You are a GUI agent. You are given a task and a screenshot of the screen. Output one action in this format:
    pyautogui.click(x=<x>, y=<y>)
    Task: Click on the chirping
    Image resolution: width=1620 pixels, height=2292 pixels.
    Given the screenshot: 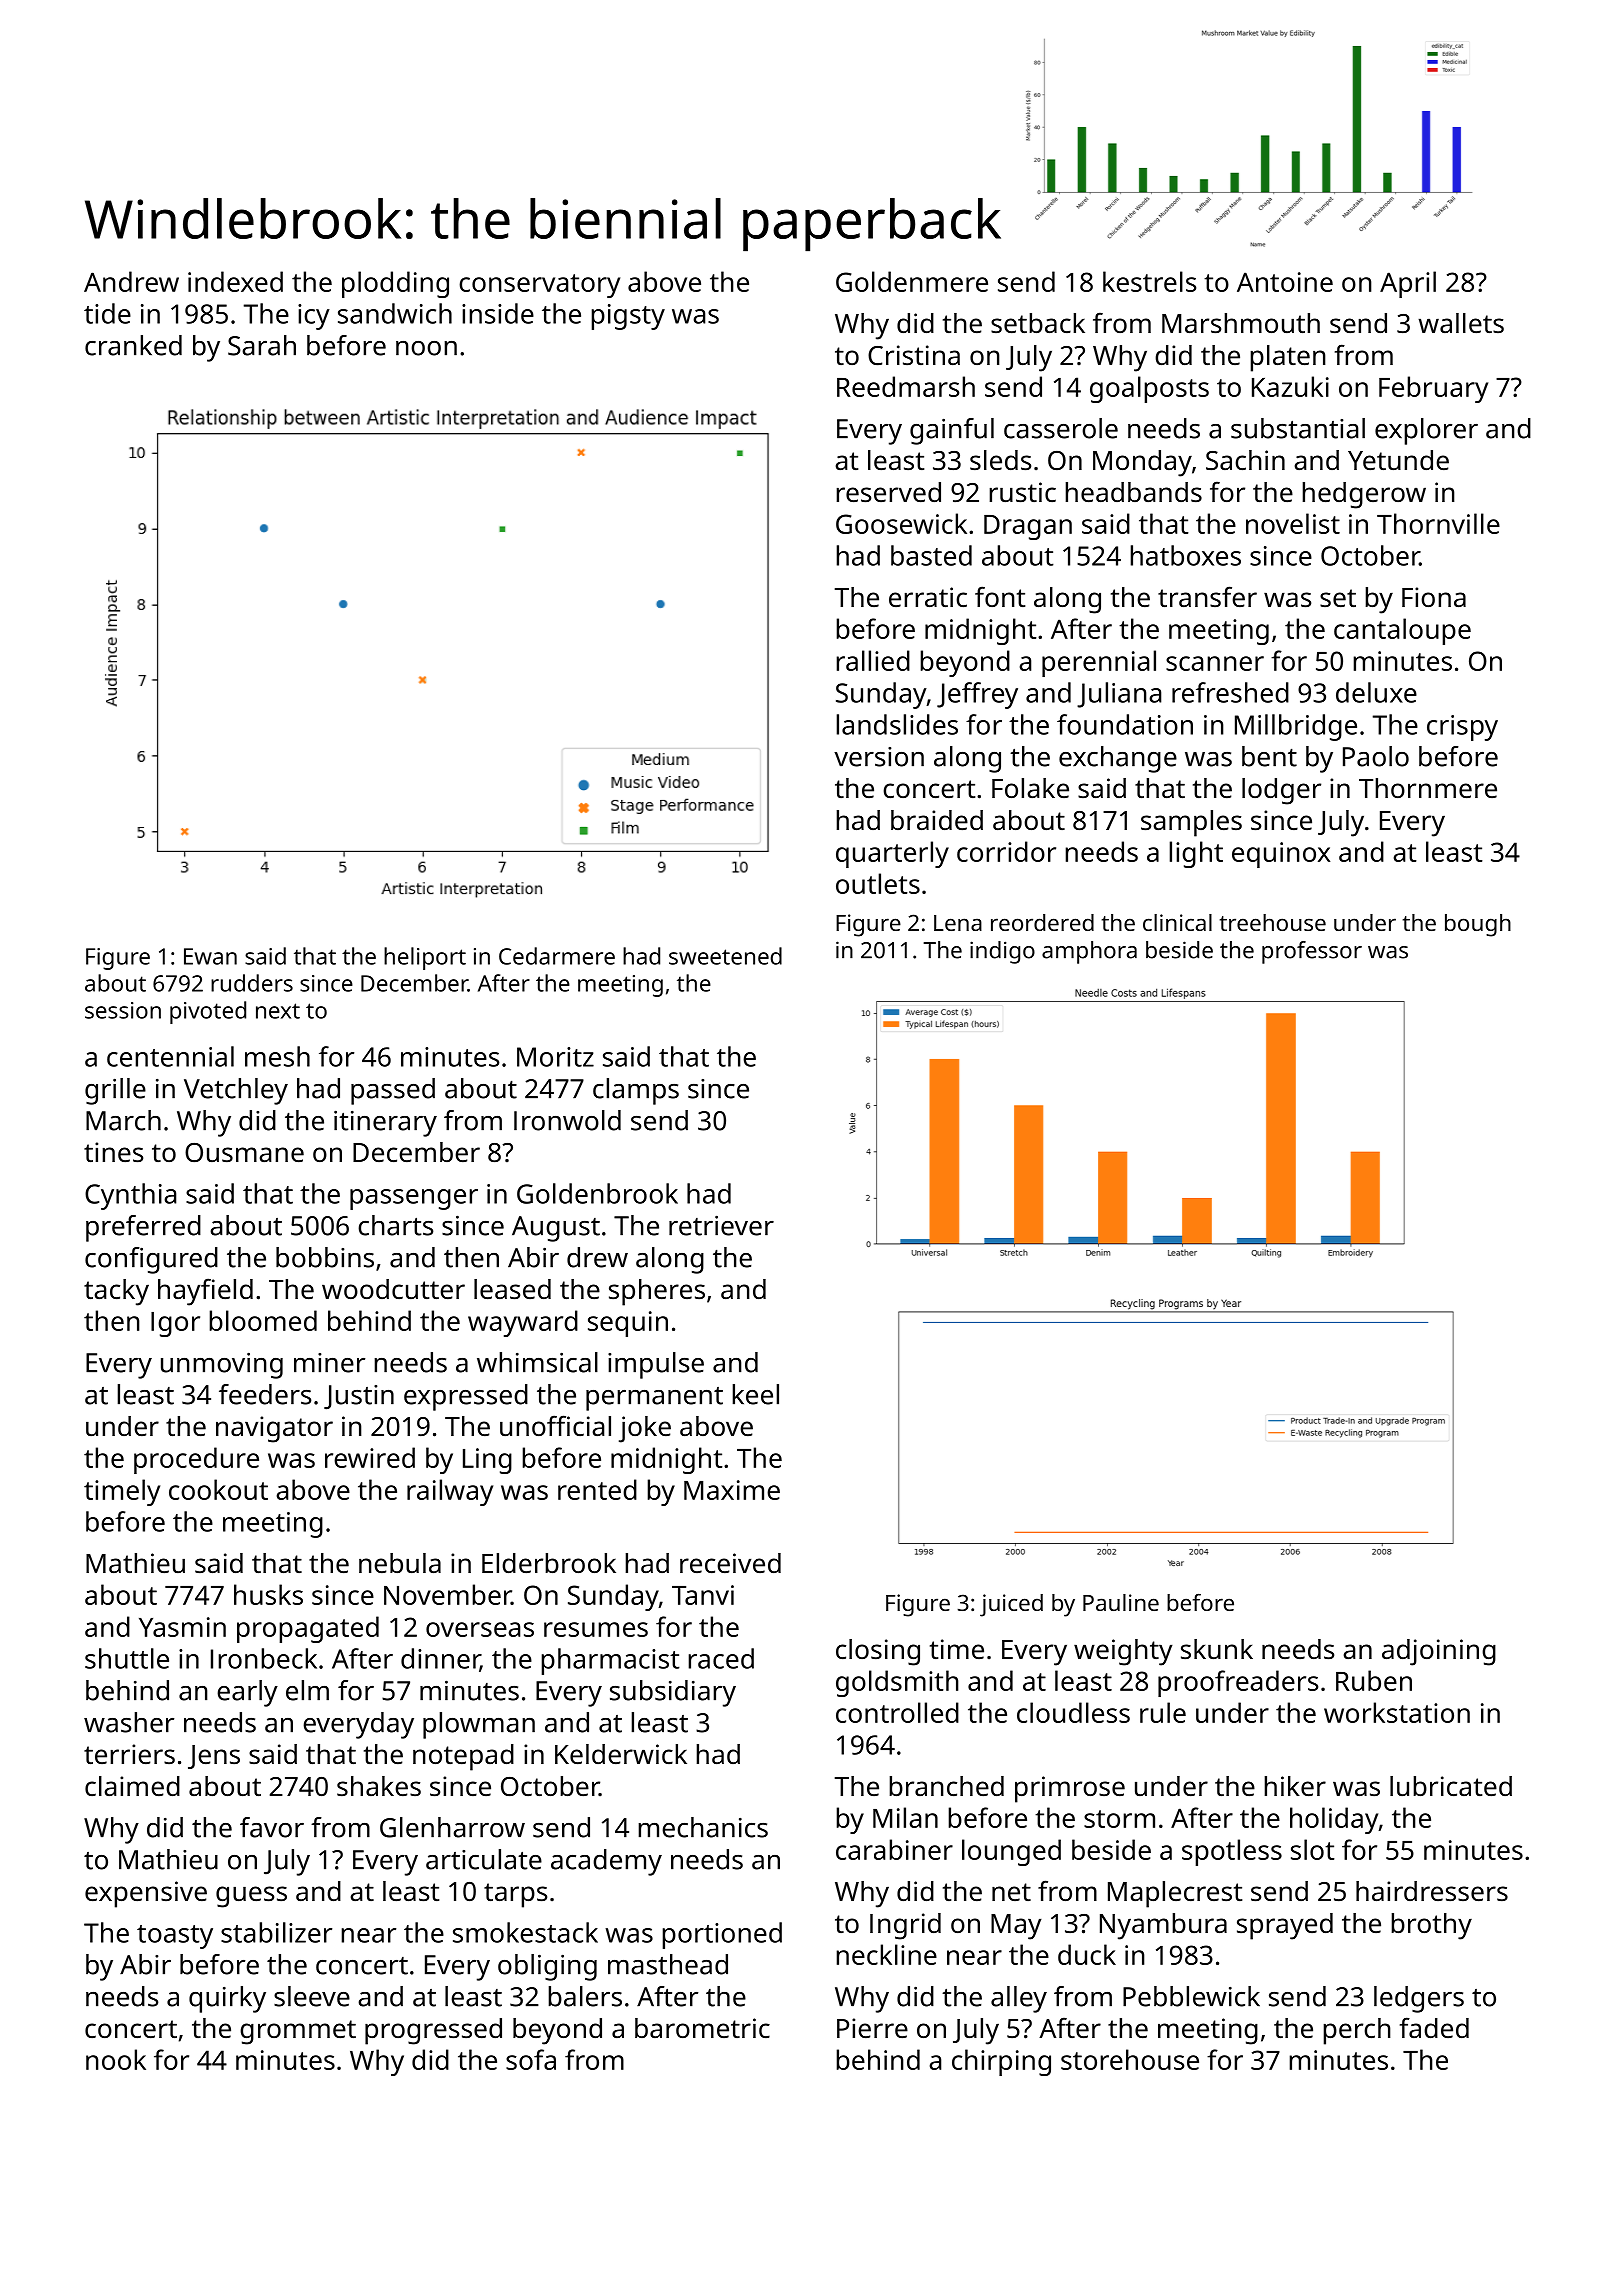 What is the action you would take?
    pyautogui.click(x=1001, y=2062)
